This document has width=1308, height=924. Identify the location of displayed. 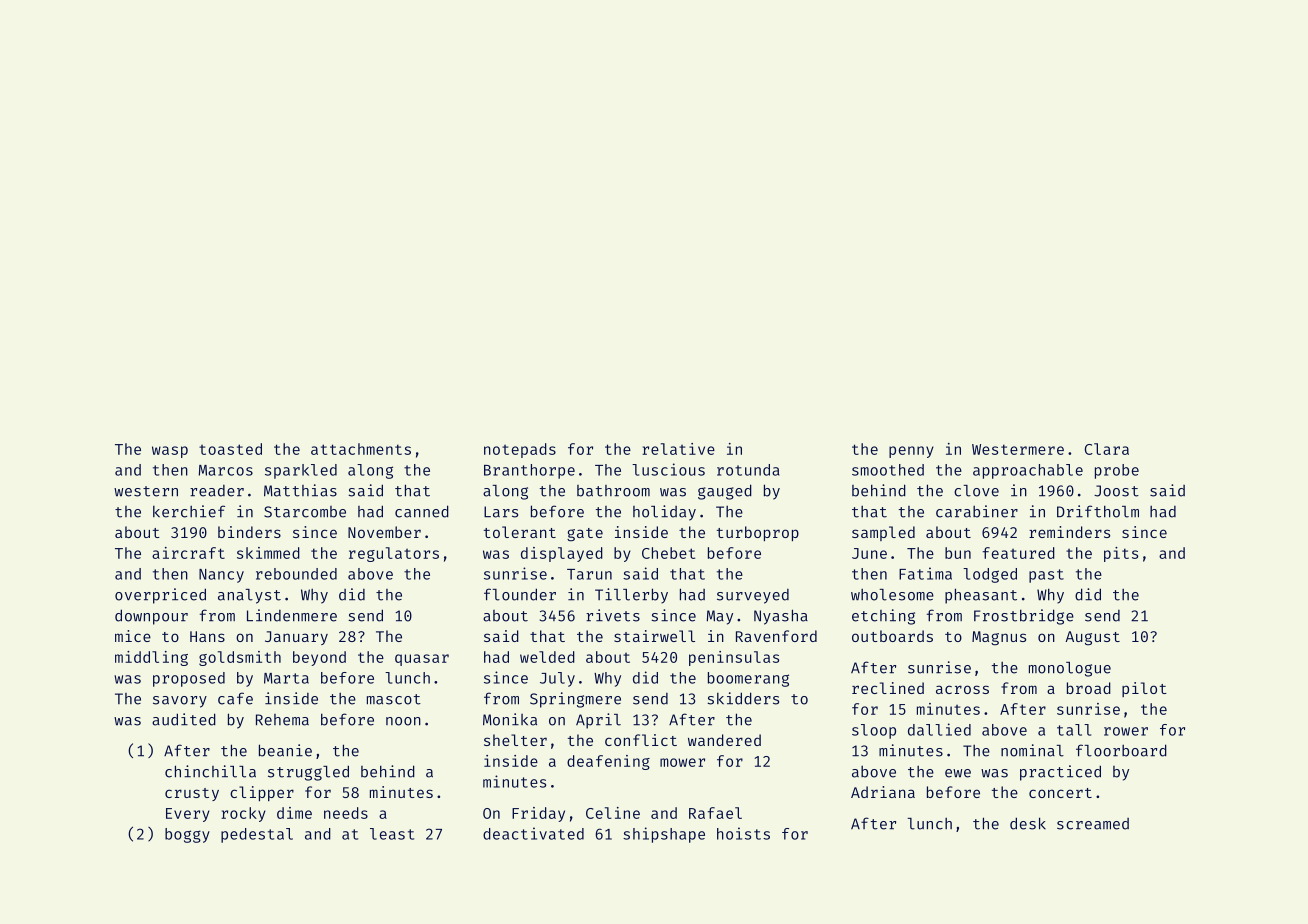
(562, 554).
